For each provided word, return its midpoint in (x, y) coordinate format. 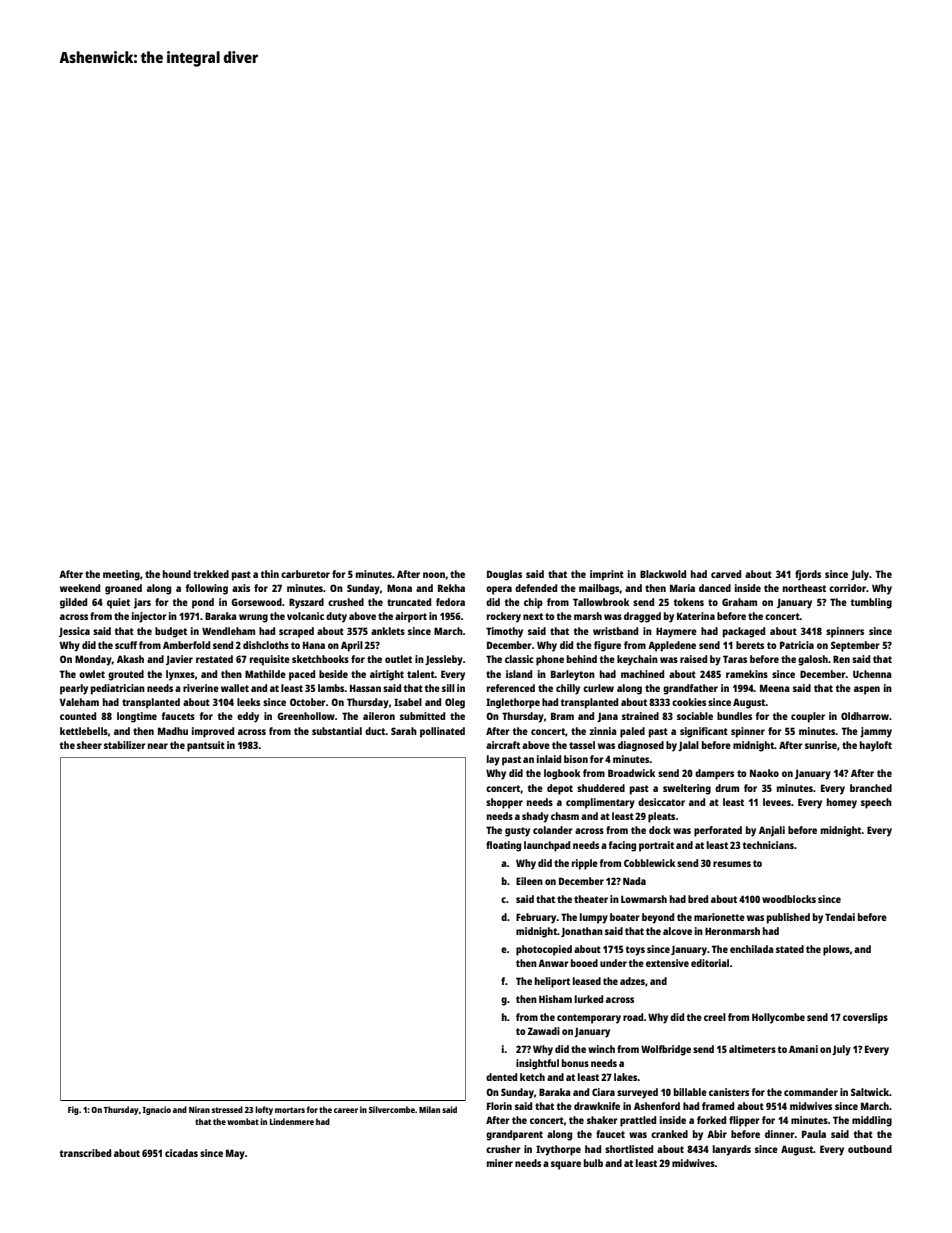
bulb (593, 1163)
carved (726, 574)
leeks (248, 702)
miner (500, 1163)
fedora (450, 602)
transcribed (85, 1153)
